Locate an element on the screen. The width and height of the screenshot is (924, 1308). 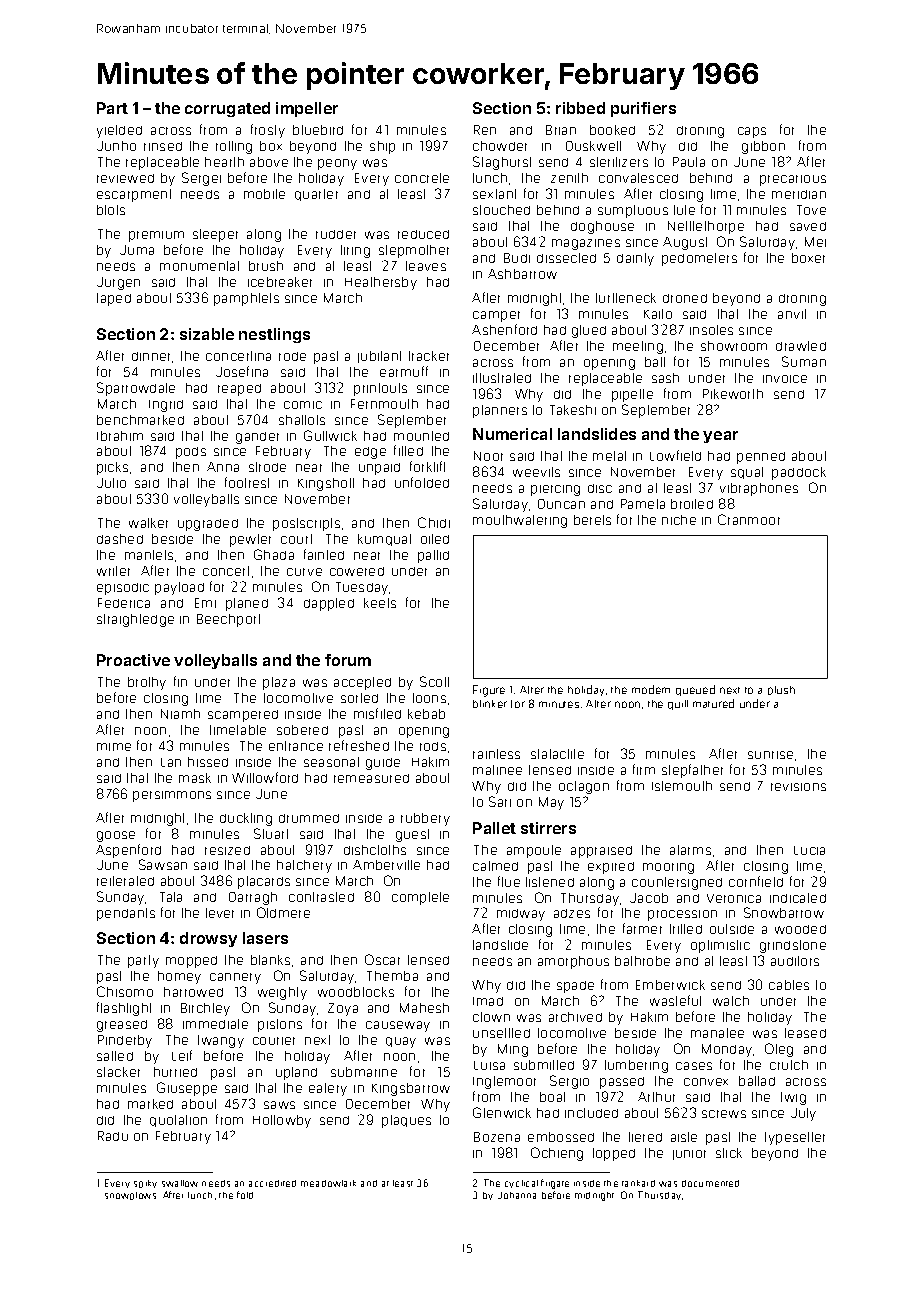
Arthur is located at coordinates (656, 1097).
